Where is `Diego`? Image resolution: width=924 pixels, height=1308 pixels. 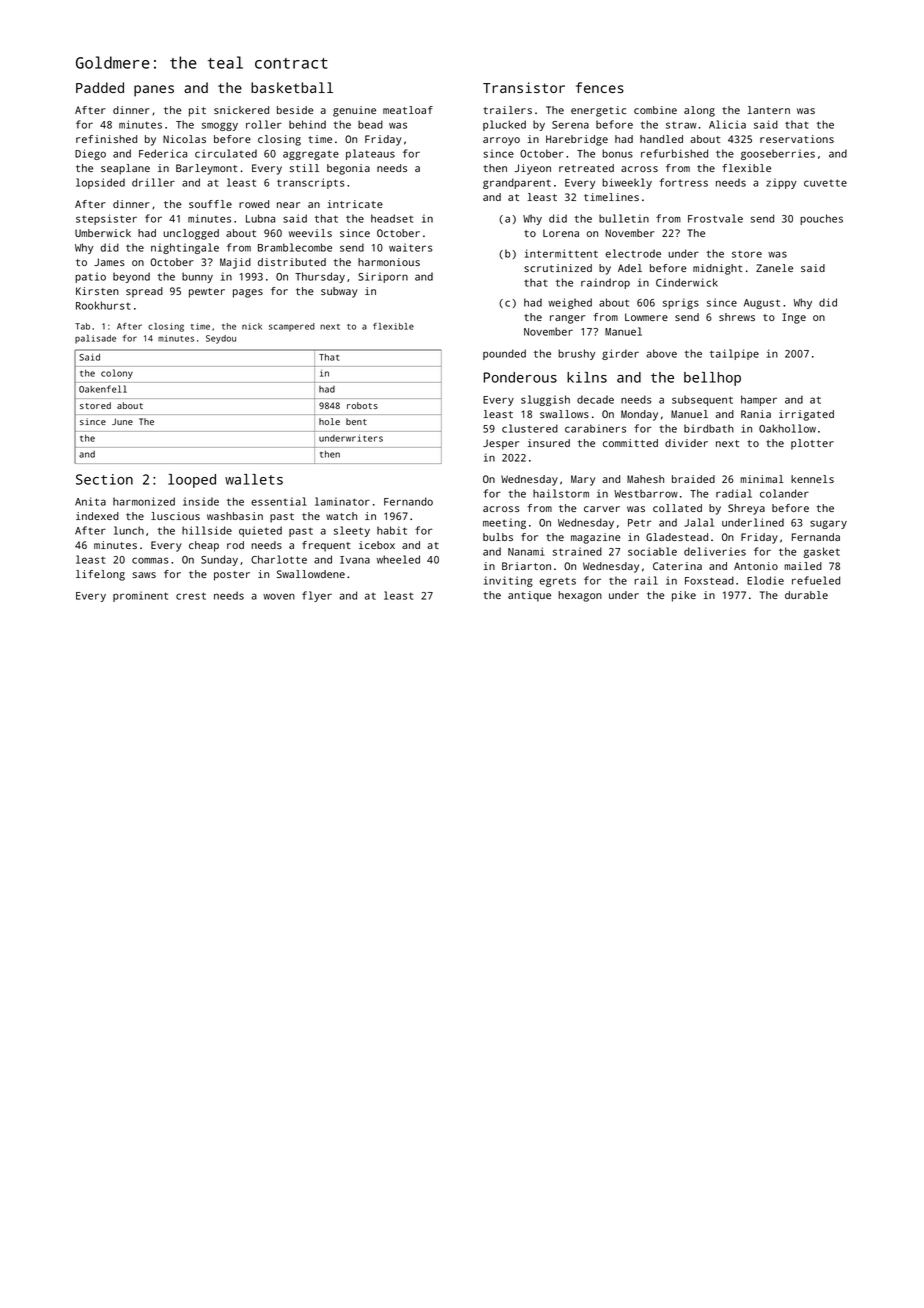
Diego is located at coordinates (90, 154).
